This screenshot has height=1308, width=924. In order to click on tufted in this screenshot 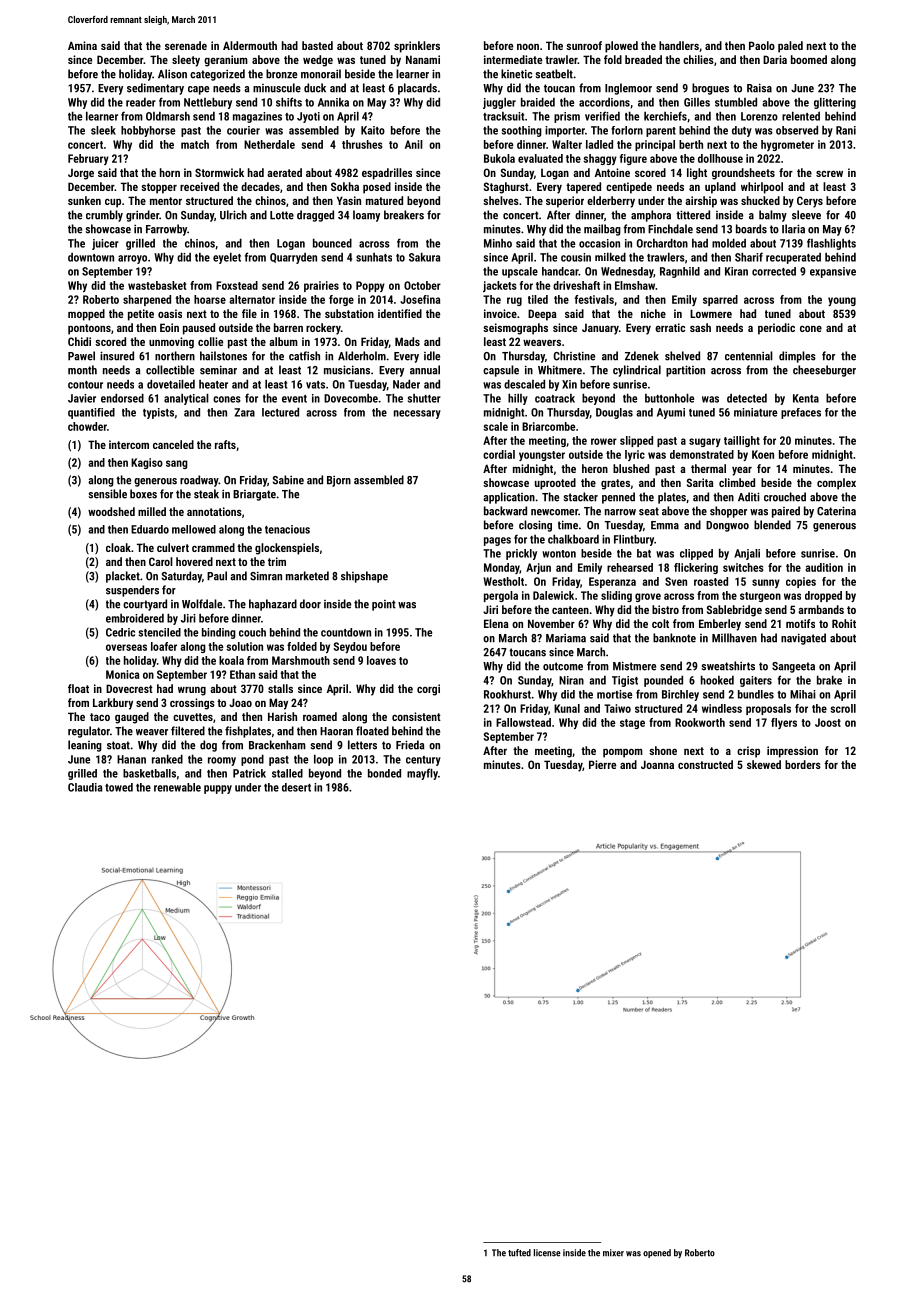, I will do `click(519, 1253)`.
